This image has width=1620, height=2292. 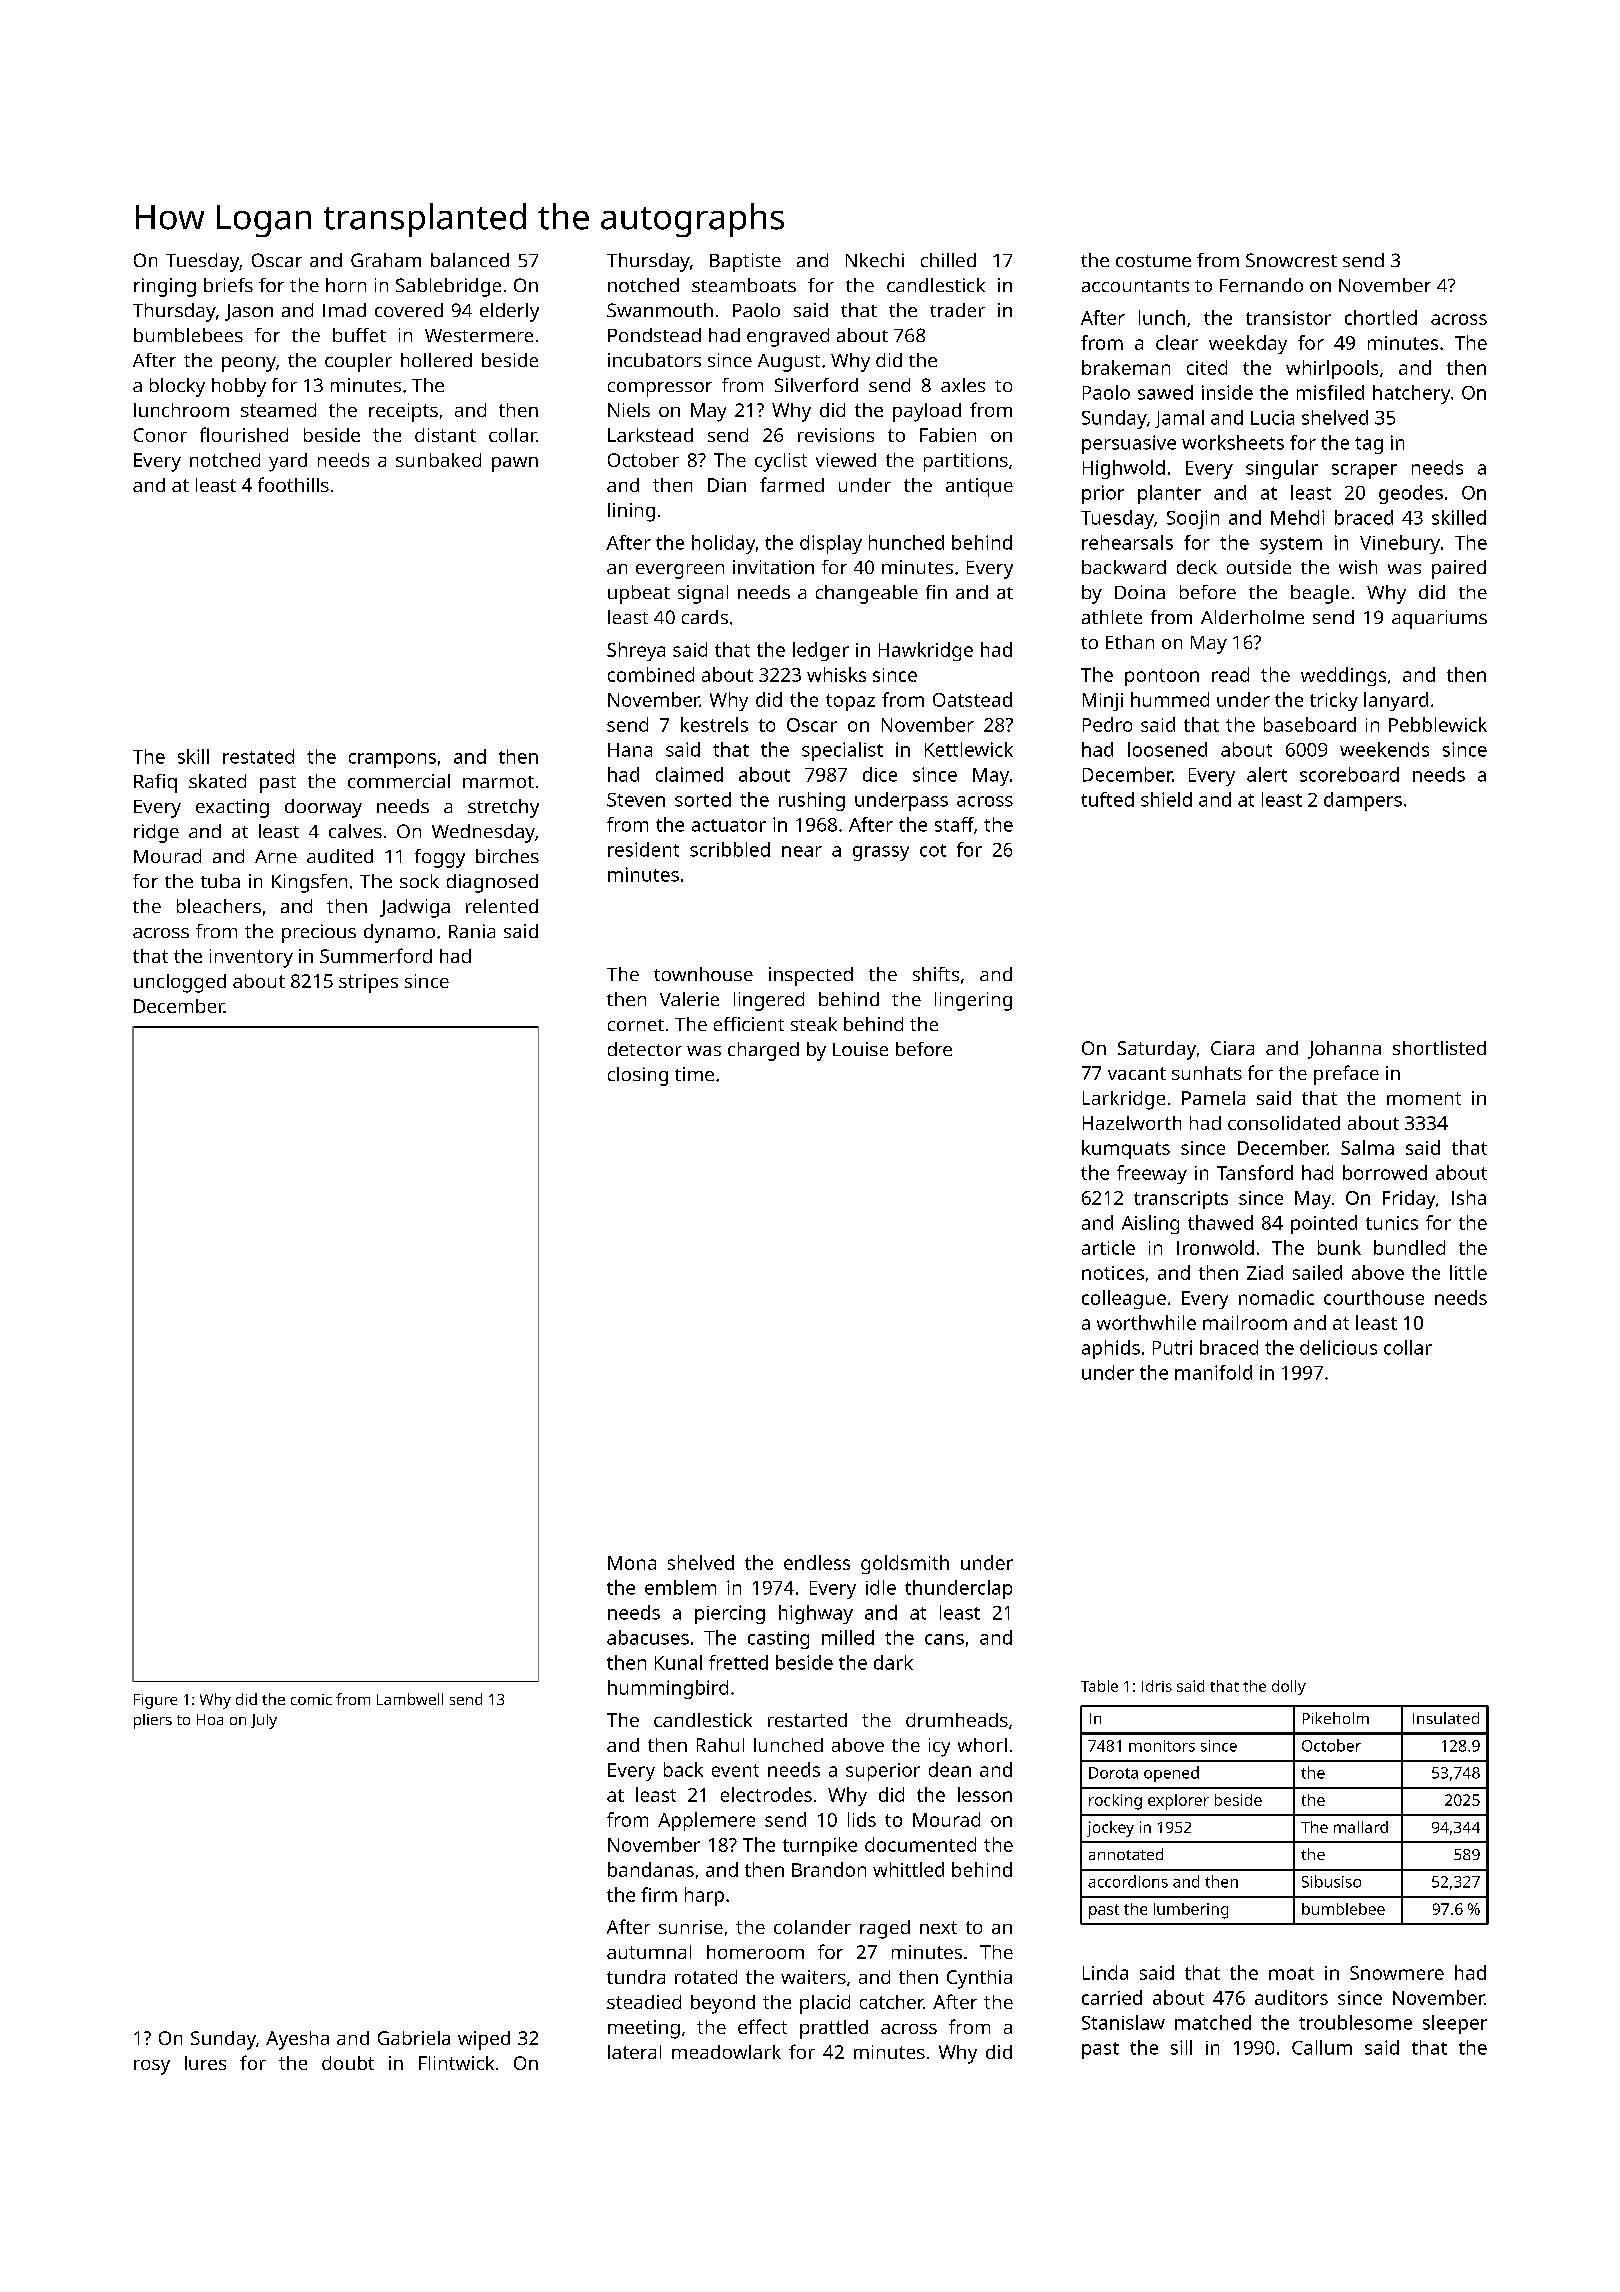 What do you see at coordinates (730, 1614) in the image?
I see `piercing` at bounding box center [730, 1614].
